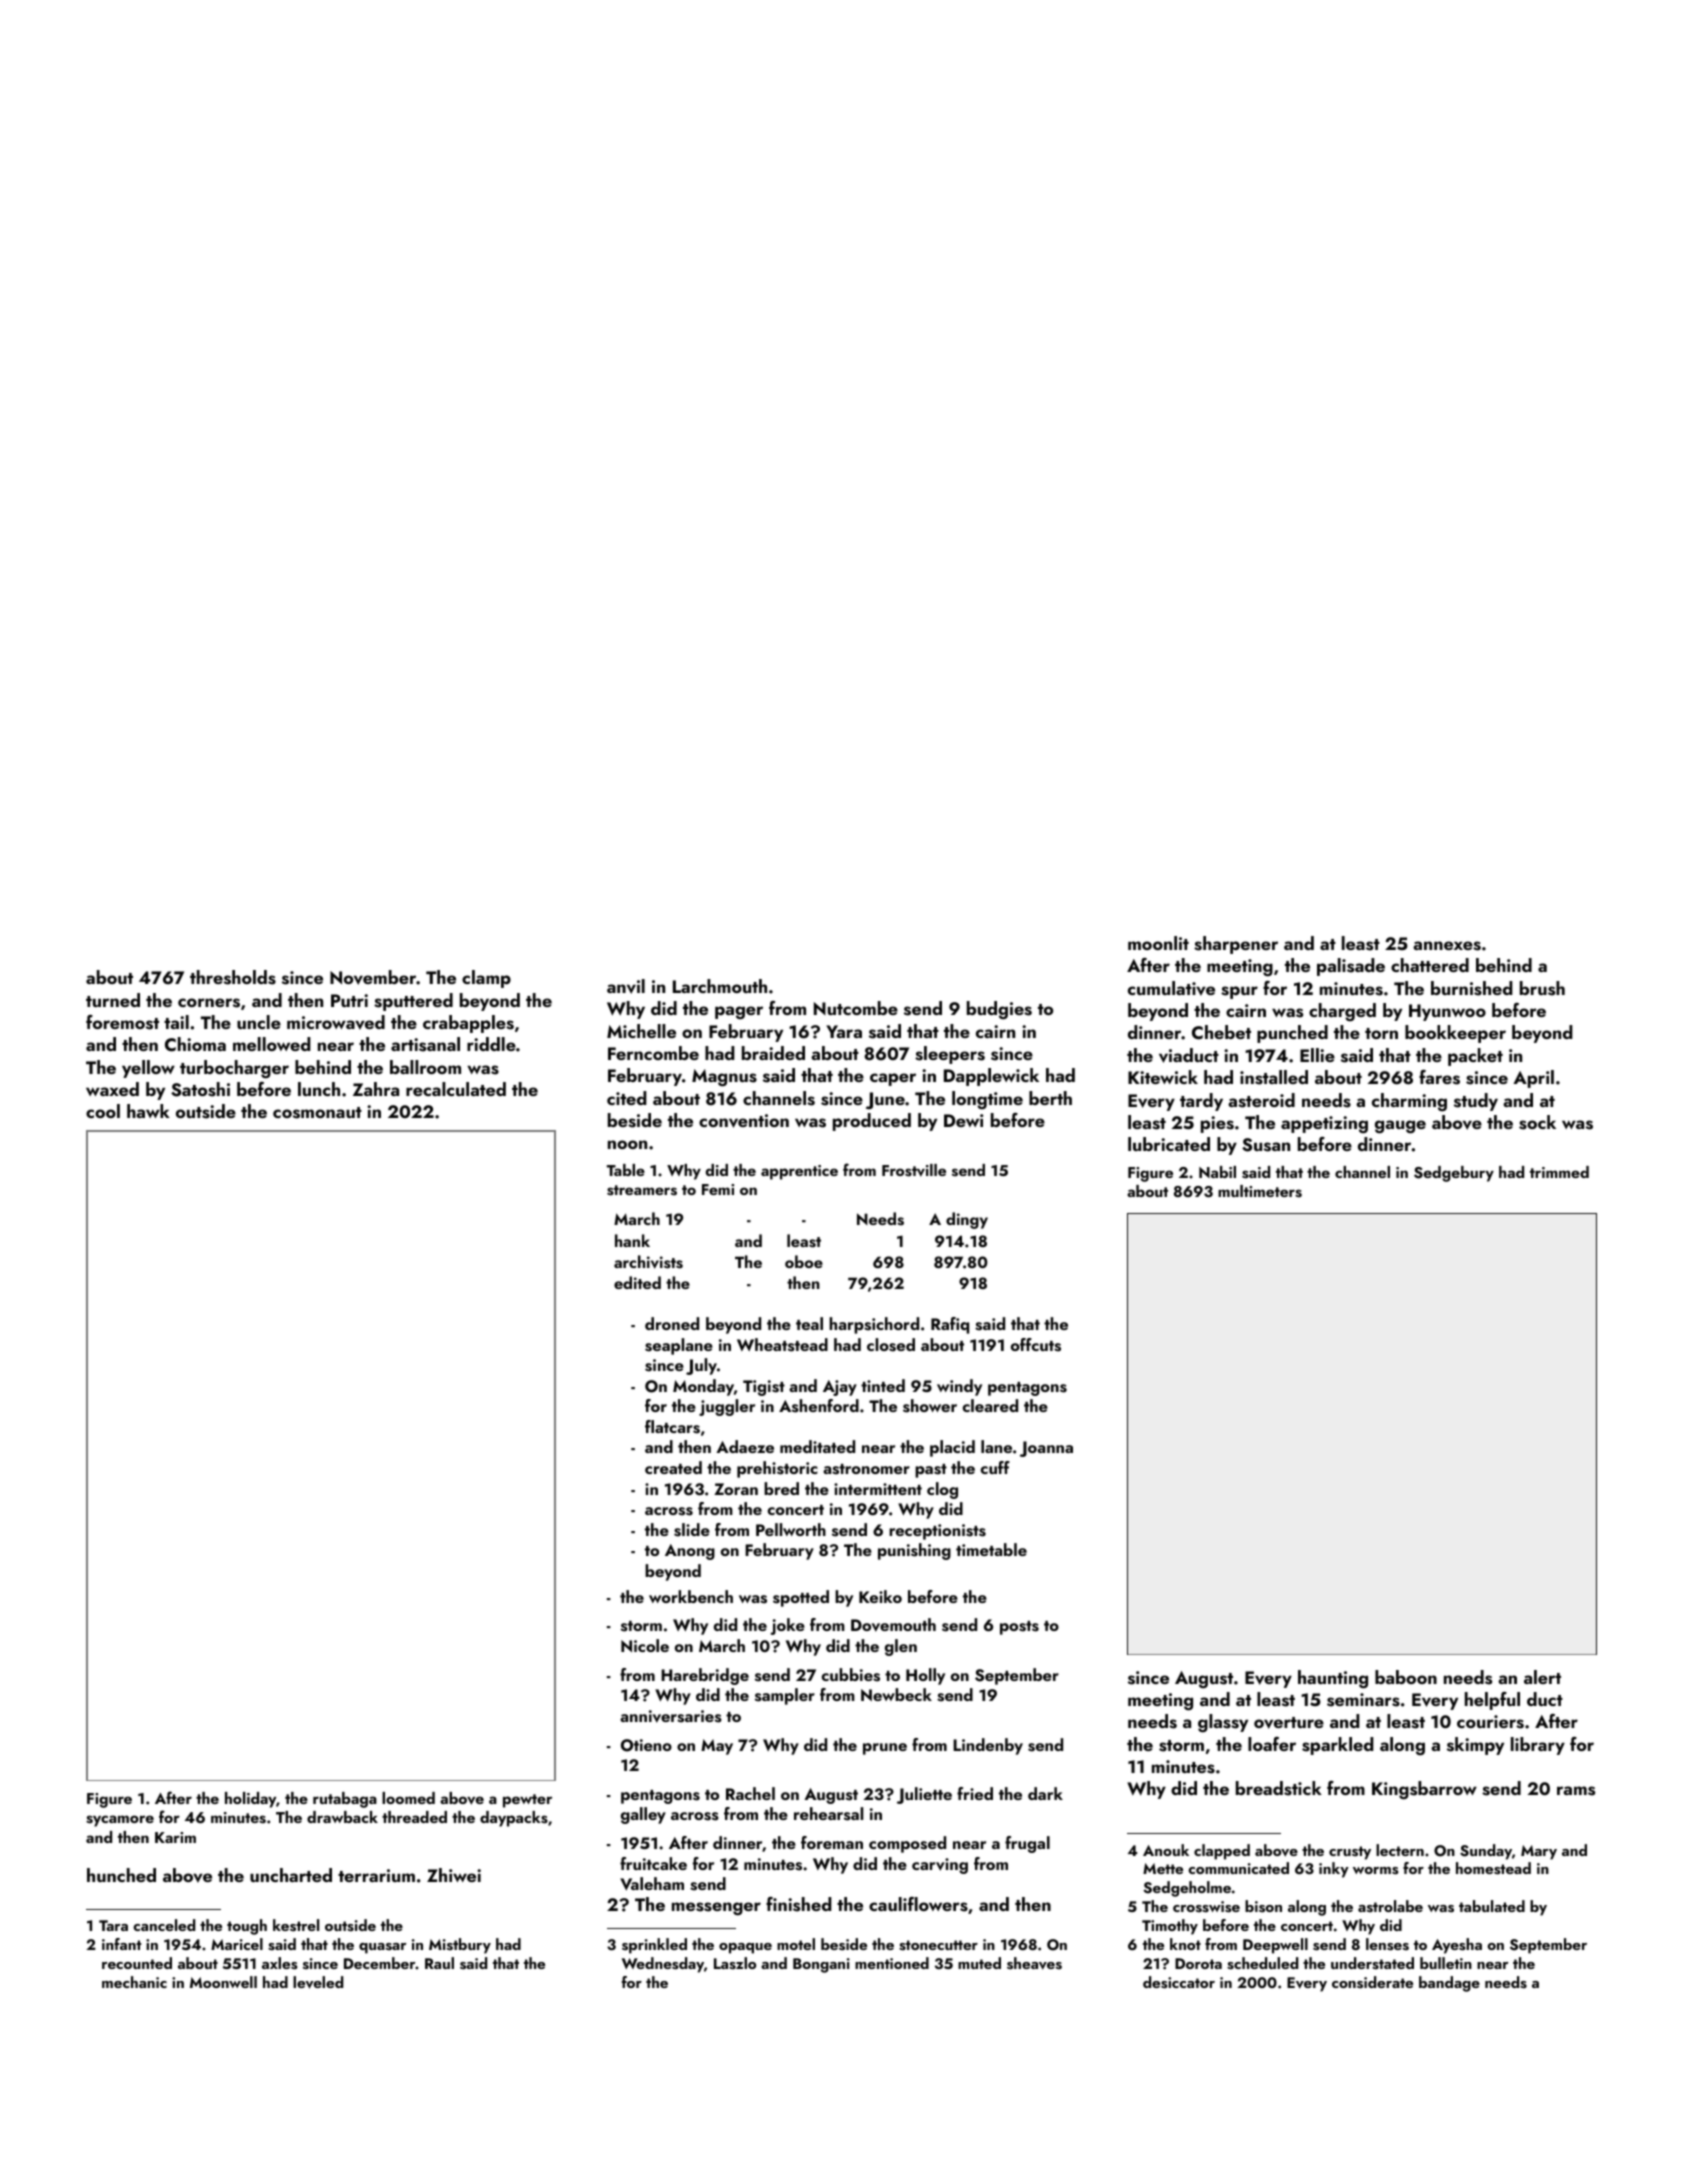 Image resolution: width=1683 pixels, height=2178 pixels. I want to click on Tara, so click(113, 1925).
